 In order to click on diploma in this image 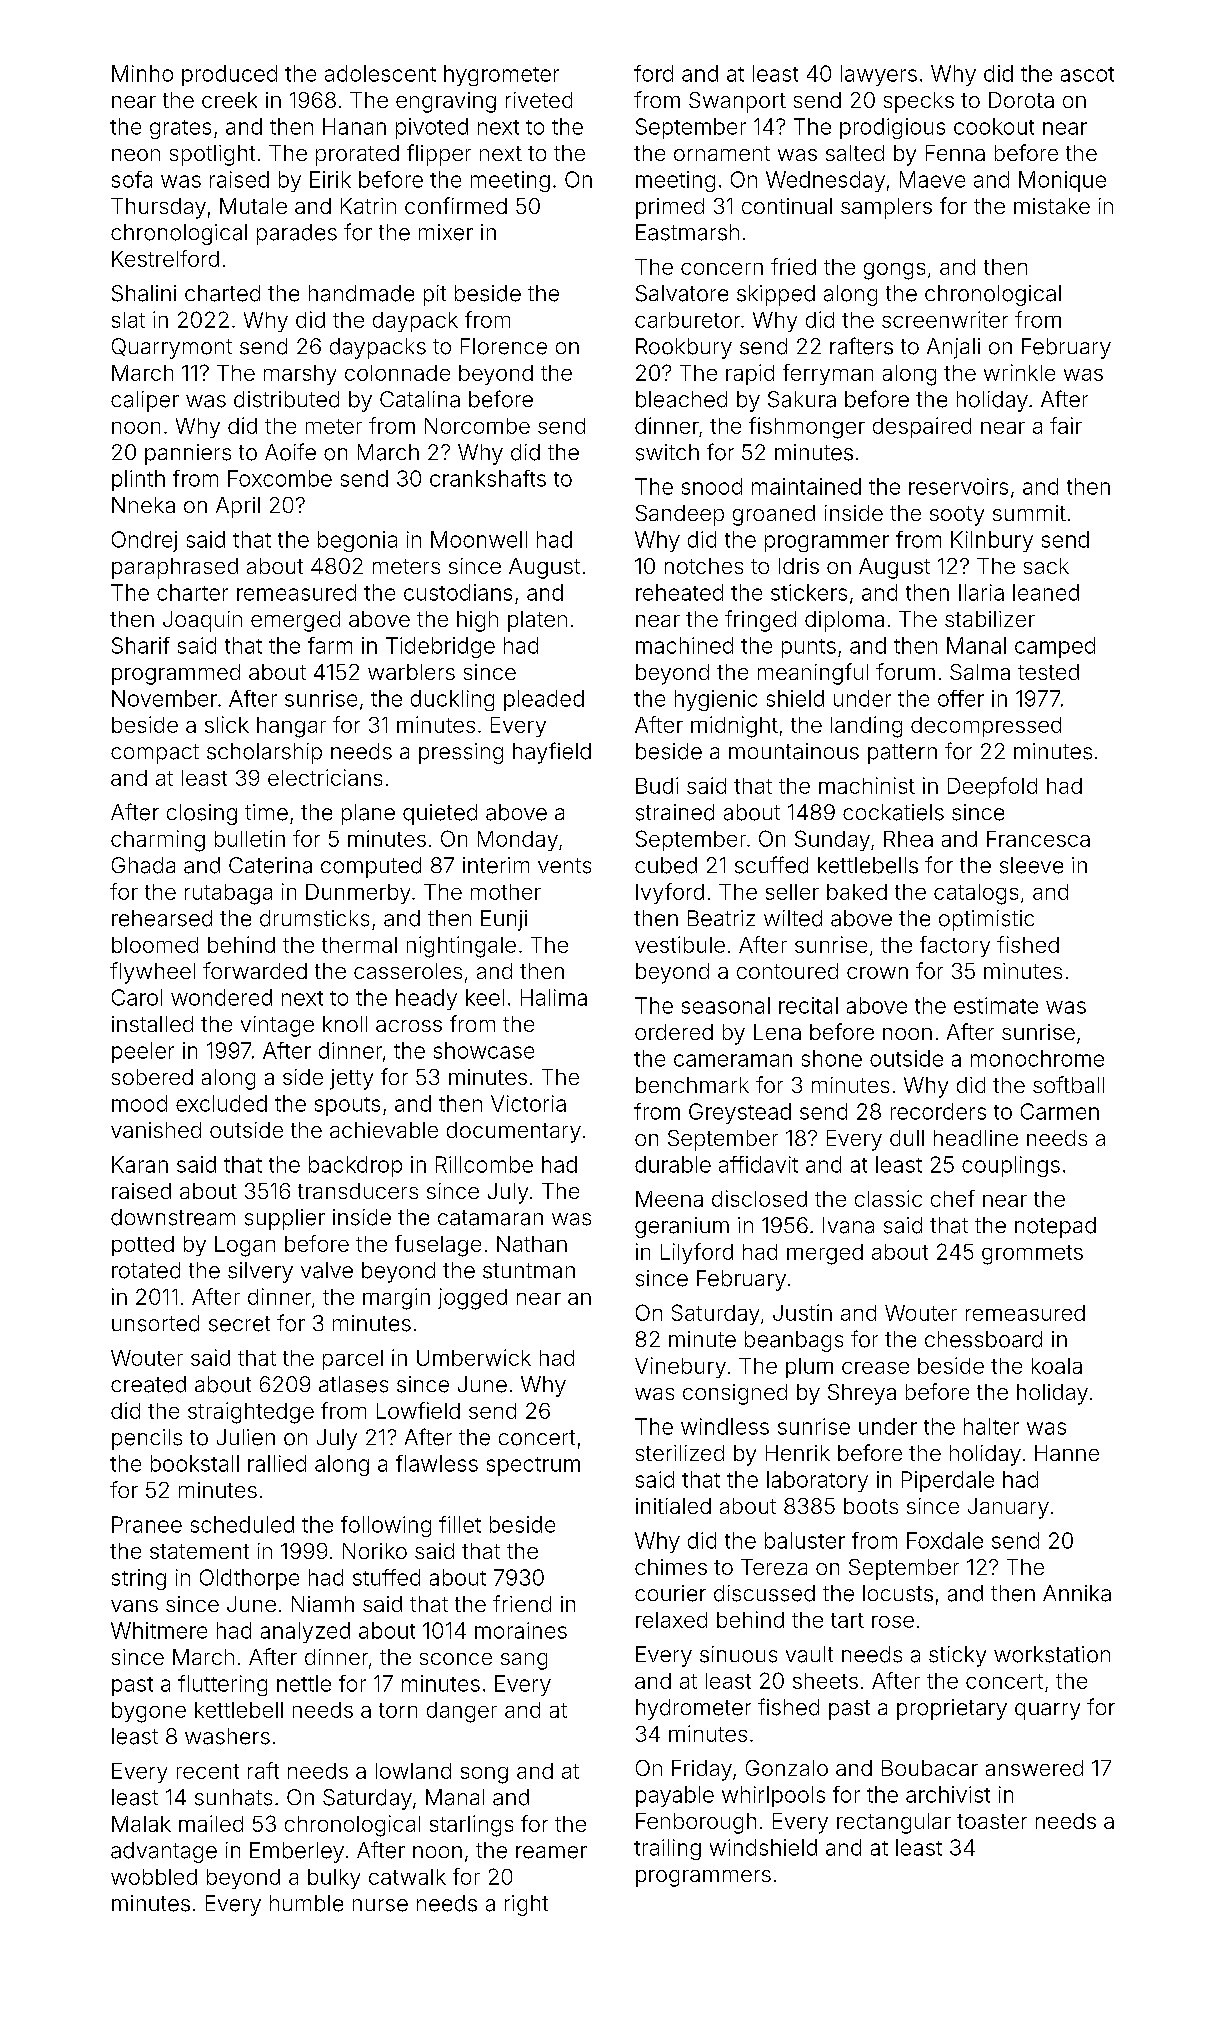, I will do `click(844, 621)`.
